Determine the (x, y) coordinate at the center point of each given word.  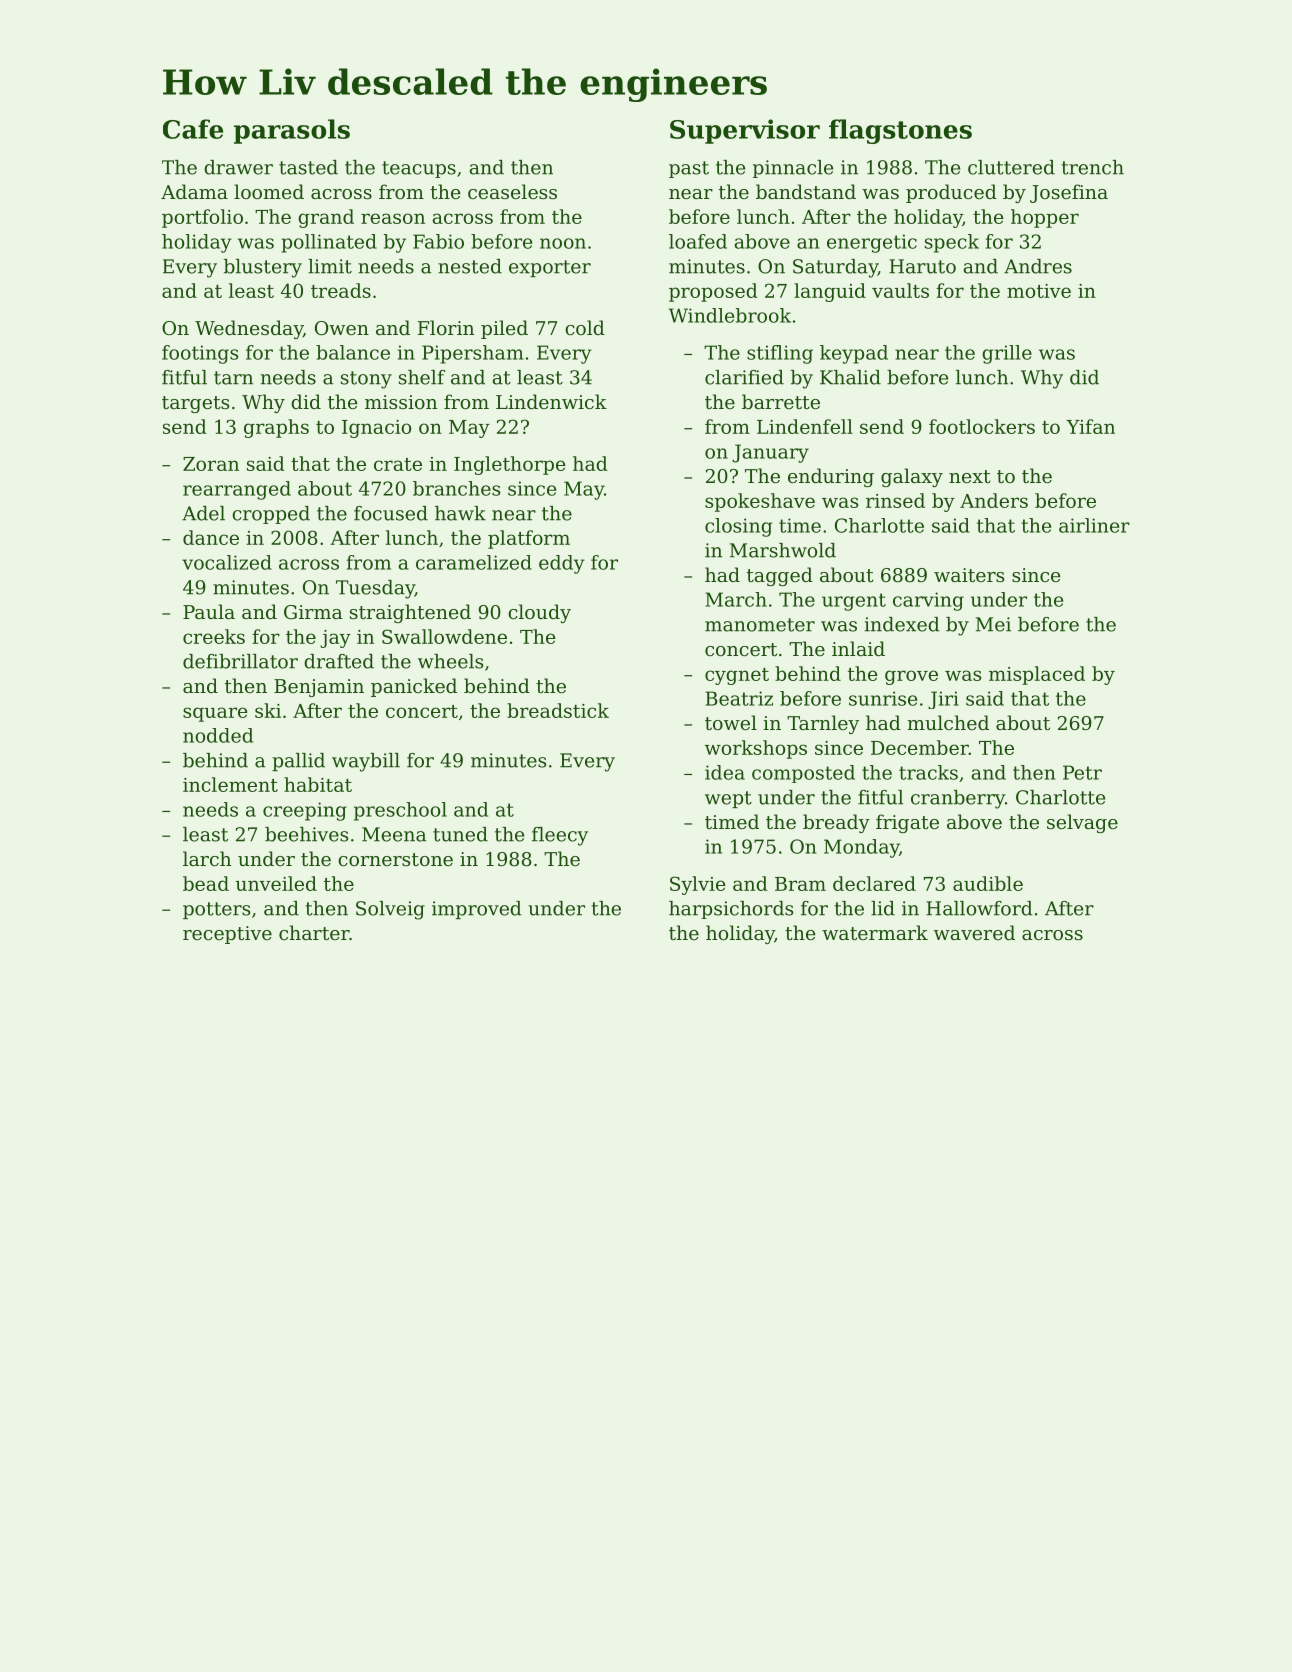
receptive (227, 935)
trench (1092, 167)
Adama (194, 191)
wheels (450, 661)
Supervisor (745, 131)
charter (314, 932)
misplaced (1037, 675)
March (736, 599)
